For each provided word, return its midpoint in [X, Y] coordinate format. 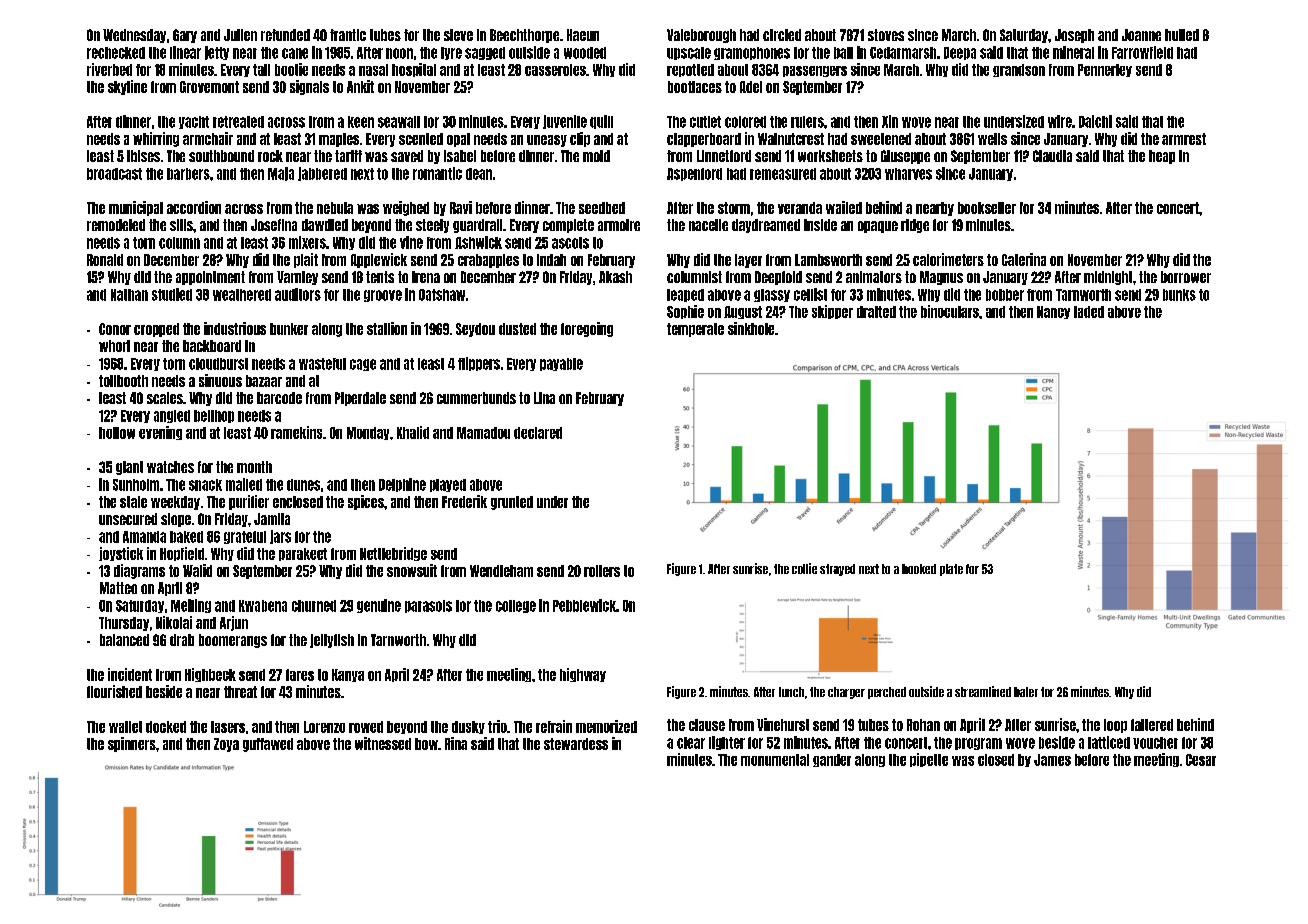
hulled [1182, 35]
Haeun [583, 35]
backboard [212, 346]
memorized [606, 726]
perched [887, 693]
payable [561, 364]
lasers [228, 727]
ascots [570, 243]
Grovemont [209, 87]
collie [804, 568]
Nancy [1053, 312]
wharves [908, 174]
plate [951, 570]
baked [186, 537]
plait [306, 260]
